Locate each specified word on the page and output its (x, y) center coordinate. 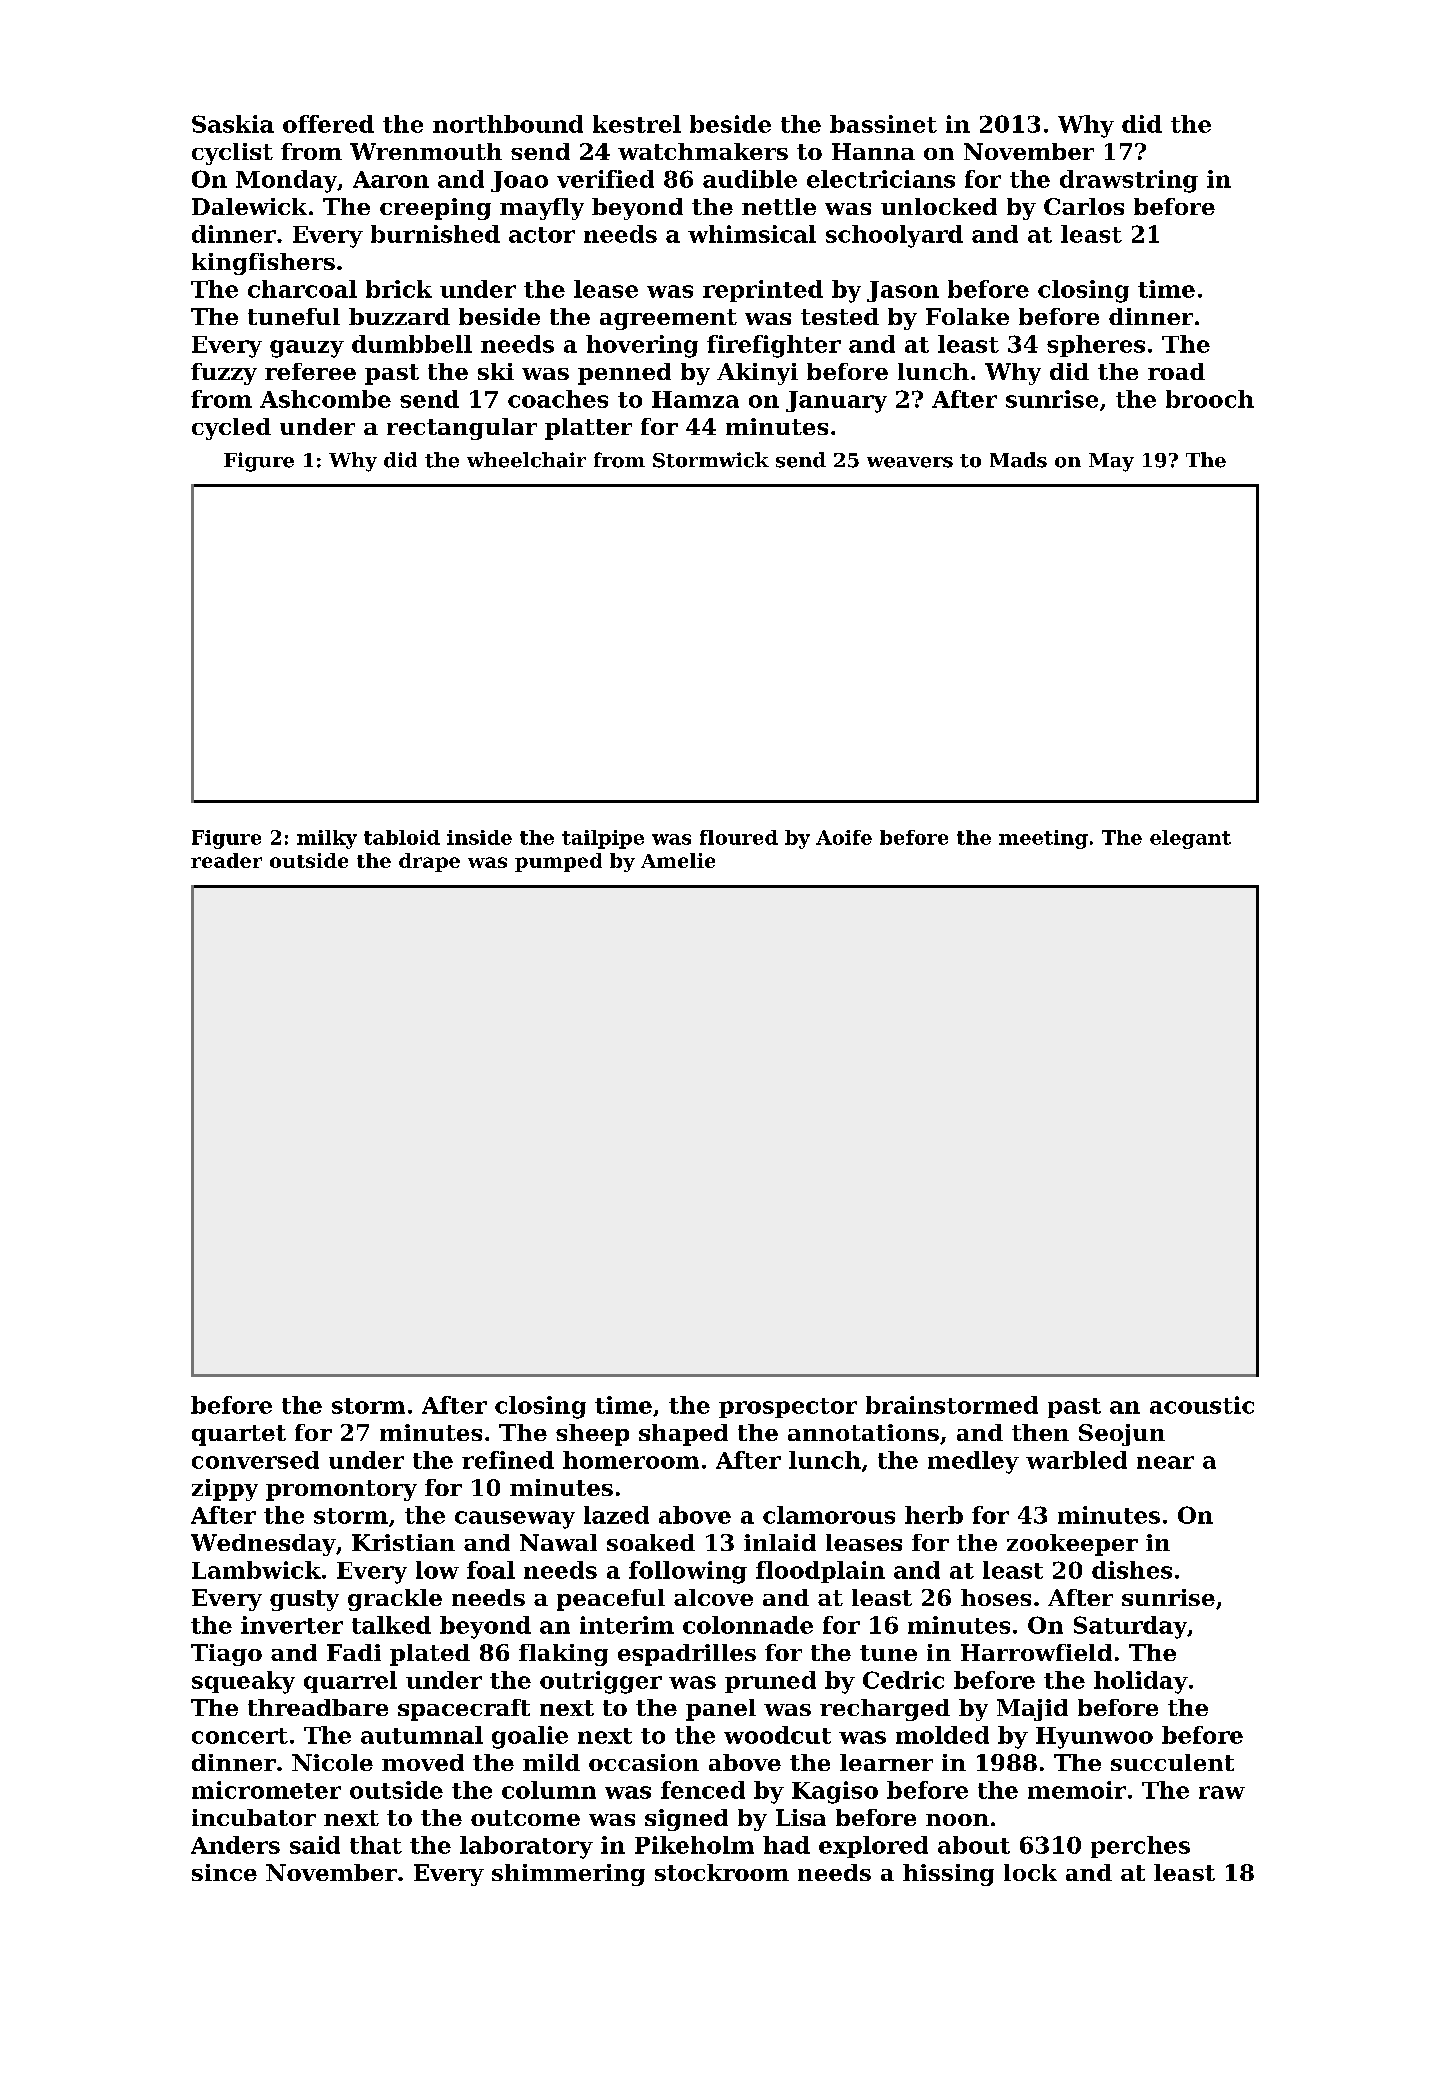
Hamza (695, 399)
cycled (231, 429)
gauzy (307, 349)
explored (873, 1847)
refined (508, 1460)
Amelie (678, 860)
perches (1140, 1847)
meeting (1043, 839)
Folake (967, 316)
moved (423, 1762)
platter (588, 429)
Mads (1018, 460)
